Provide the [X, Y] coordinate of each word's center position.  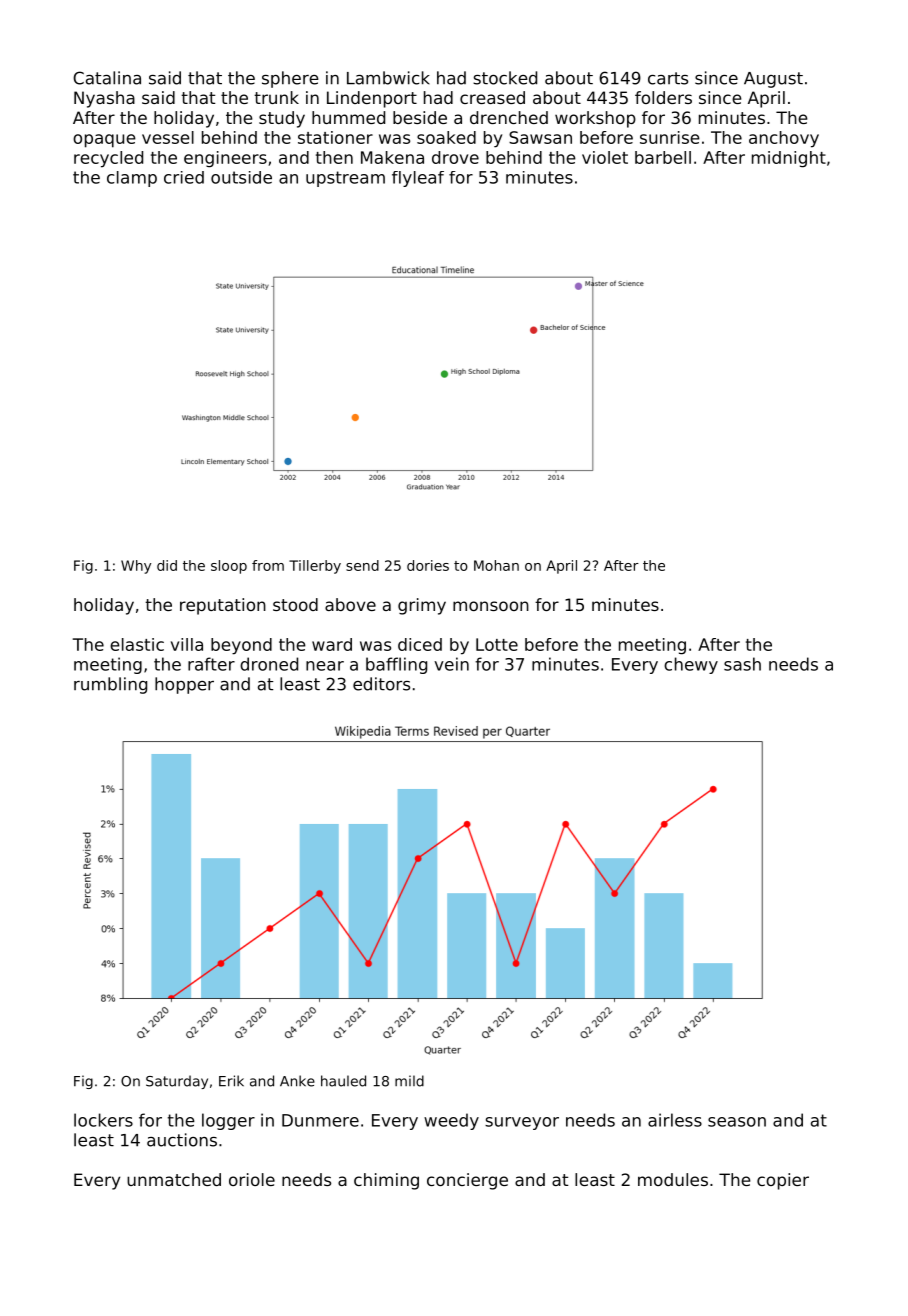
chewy [691, 665]
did [167, 565]
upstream [345, 179]
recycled [108, 159]
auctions [182, 1140]
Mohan [496, 565]
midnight [789, 159]
